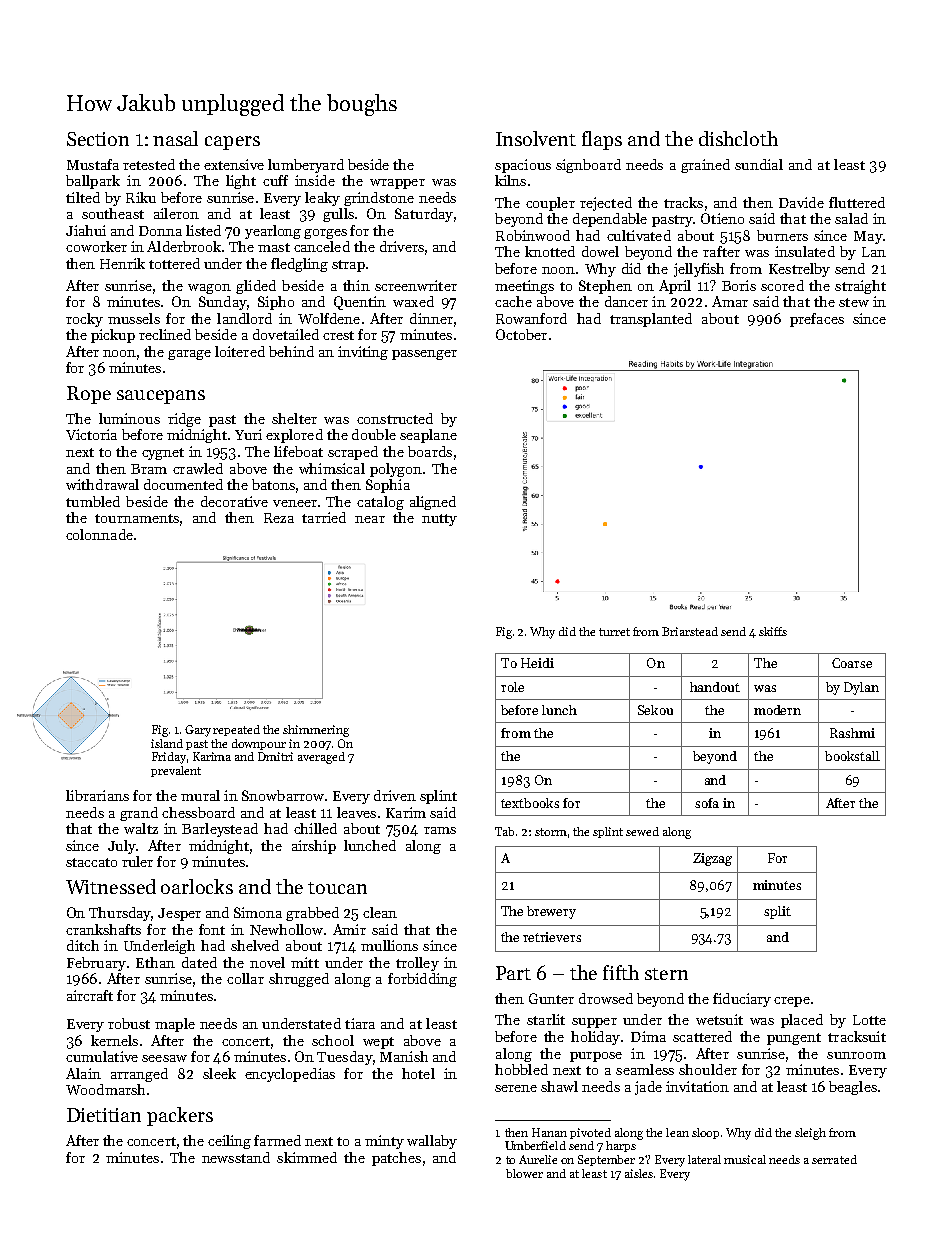 The height and width of the image is (1233, 952). What do you see at coordinates (869, 1020) in the image?
I see `Lotte` at bounding box center [869, 1020].
